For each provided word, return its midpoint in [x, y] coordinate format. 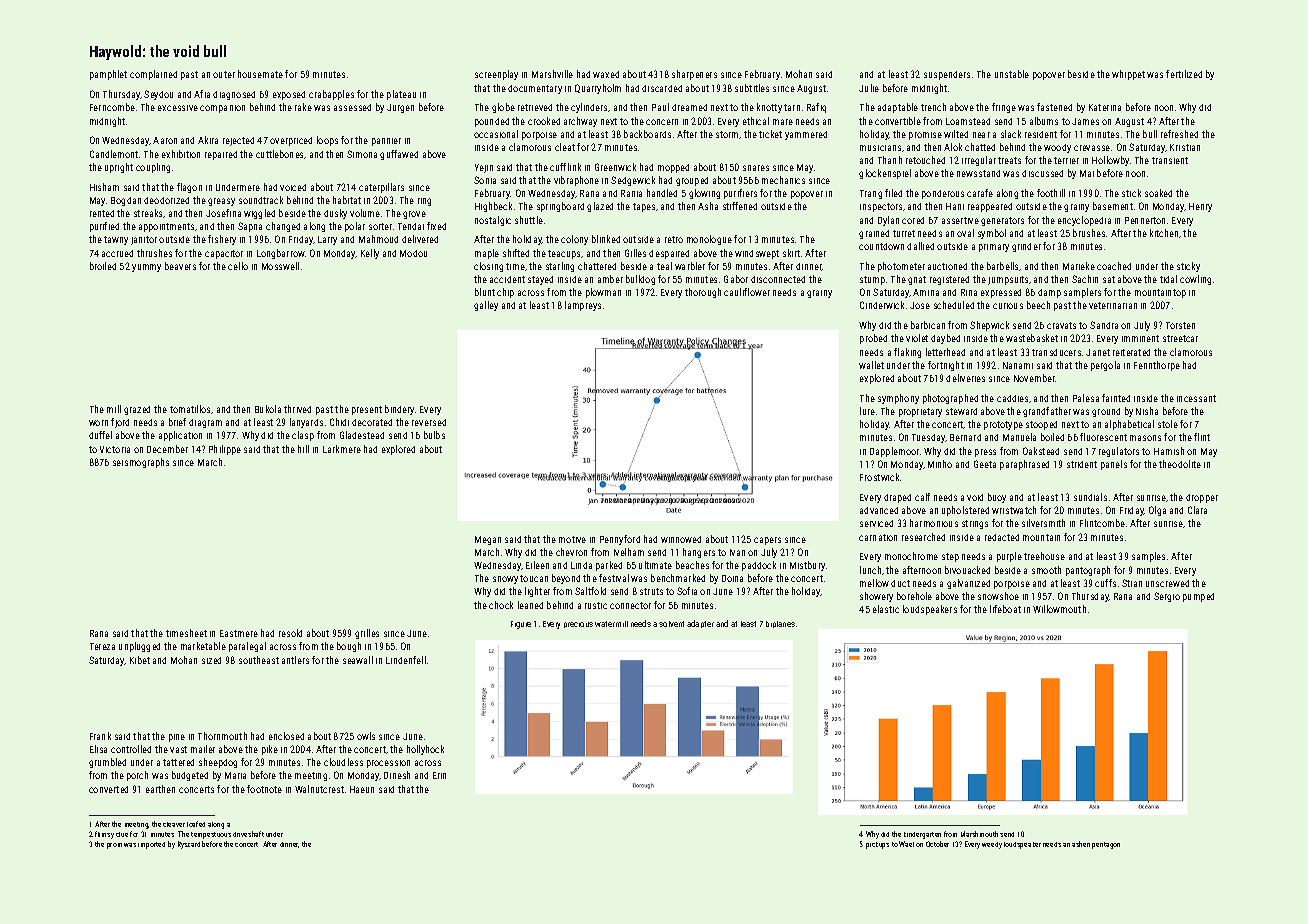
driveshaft [248, 834]
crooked [544, 121]
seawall [358, 660]
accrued [117, 253]
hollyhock [425, 750]
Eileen [537, 565]
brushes [1089, 233]
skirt [791, 253]
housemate [260, 74]
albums [1044, 121]
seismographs [141, 463]
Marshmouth [979, 834]
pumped [1198, 597]
